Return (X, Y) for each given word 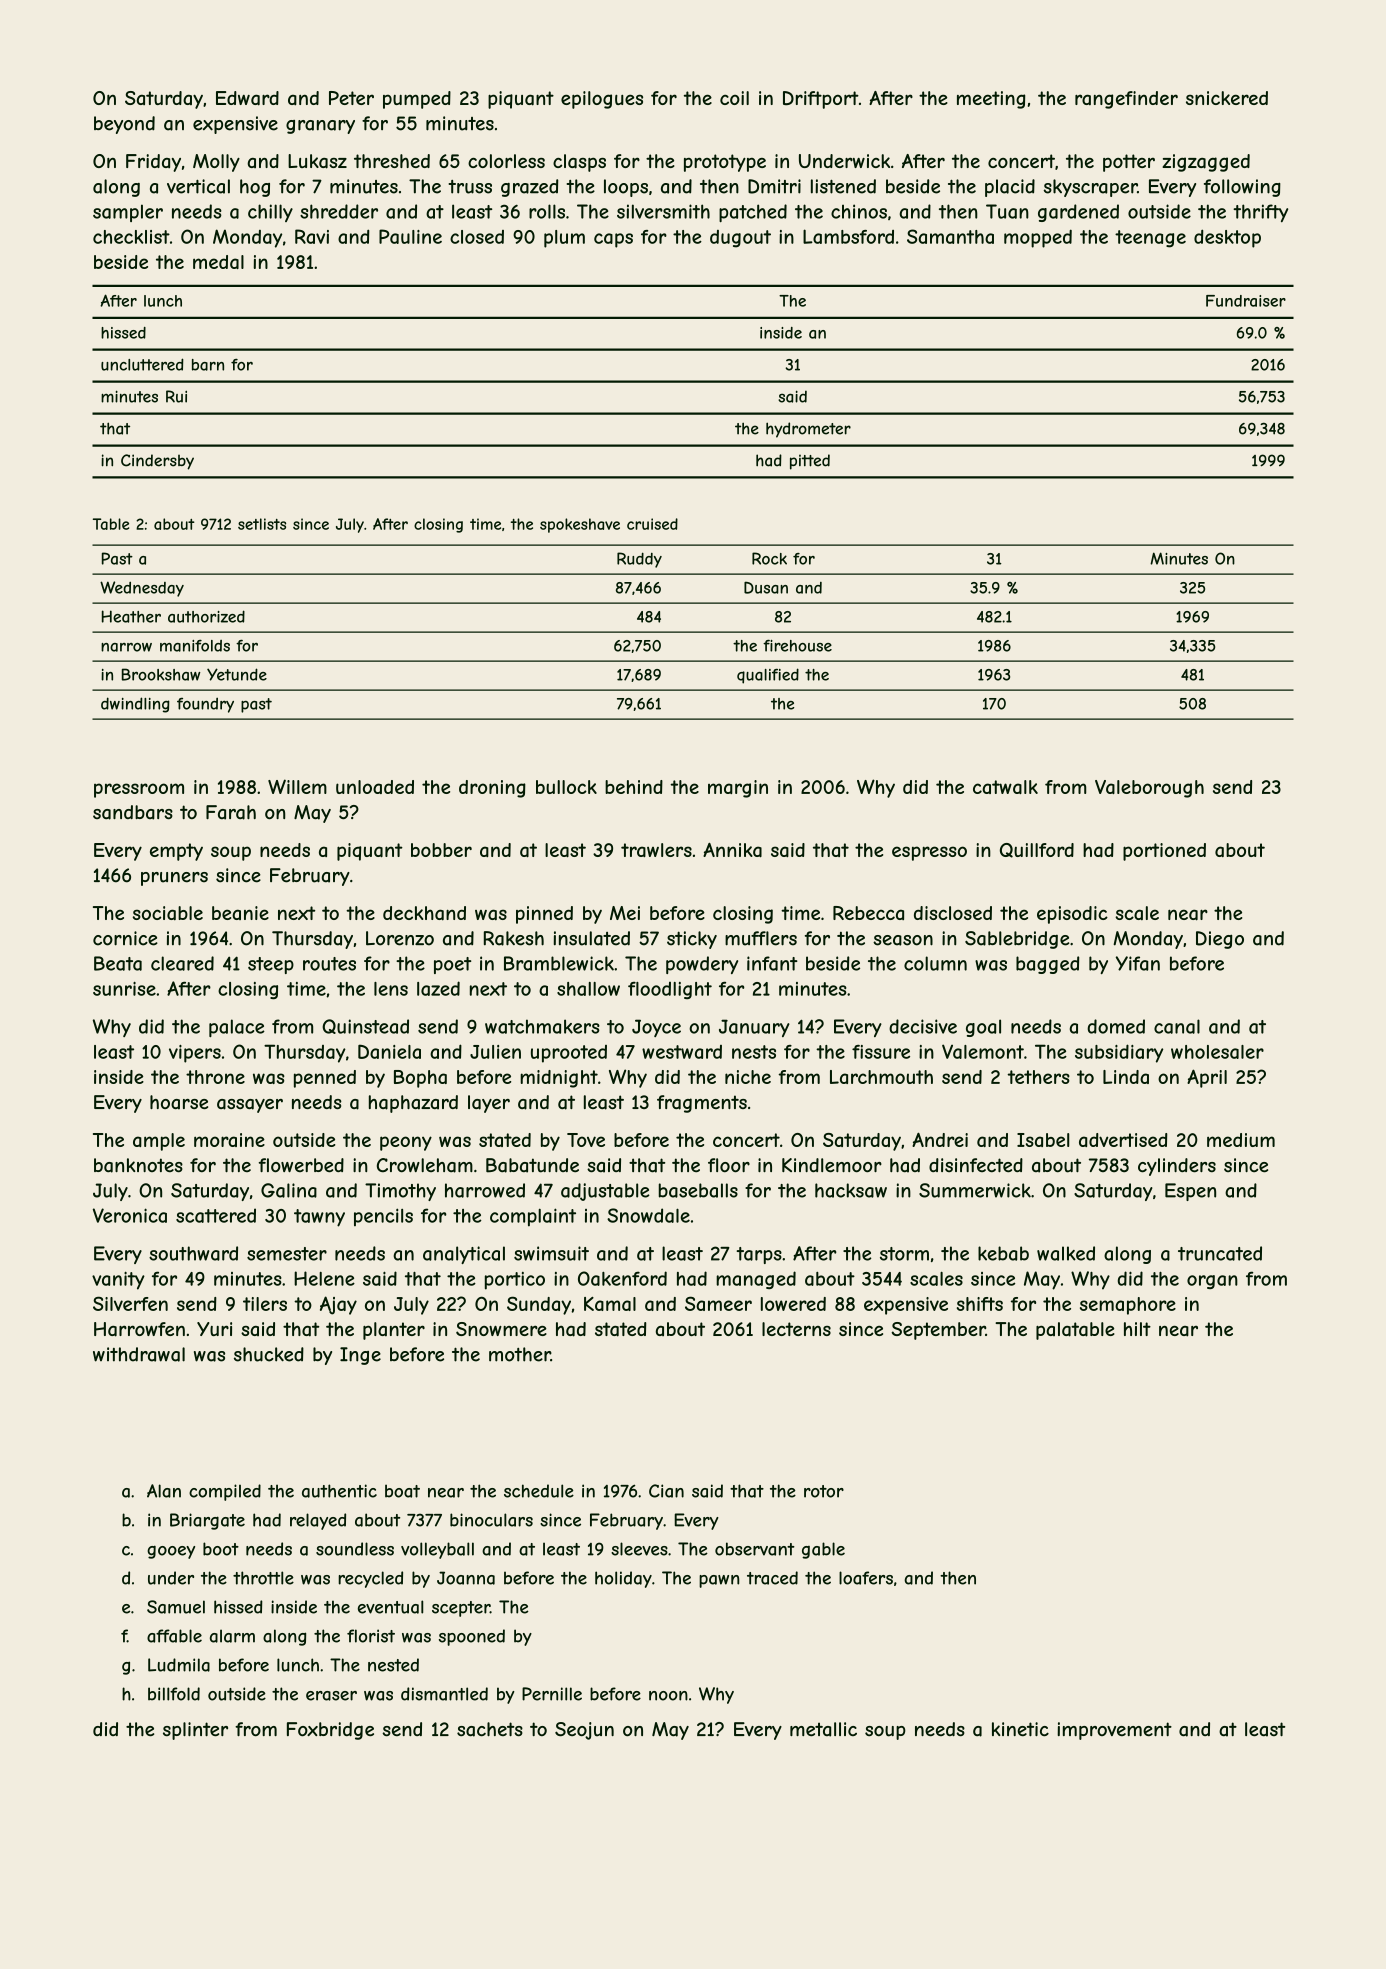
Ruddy (639, 560)
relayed (318, 1521)
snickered (1227, 98)
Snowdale (648, 1215)
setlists (262, 524)
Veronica (130, 1215)
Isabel (1043, 1140)
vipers (195, 1054)
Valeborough (1149, 789)
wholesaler (1217, 1052)
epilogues (602, 100)
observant (755, 1549)
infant (772, 963)
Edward (247, 98)
